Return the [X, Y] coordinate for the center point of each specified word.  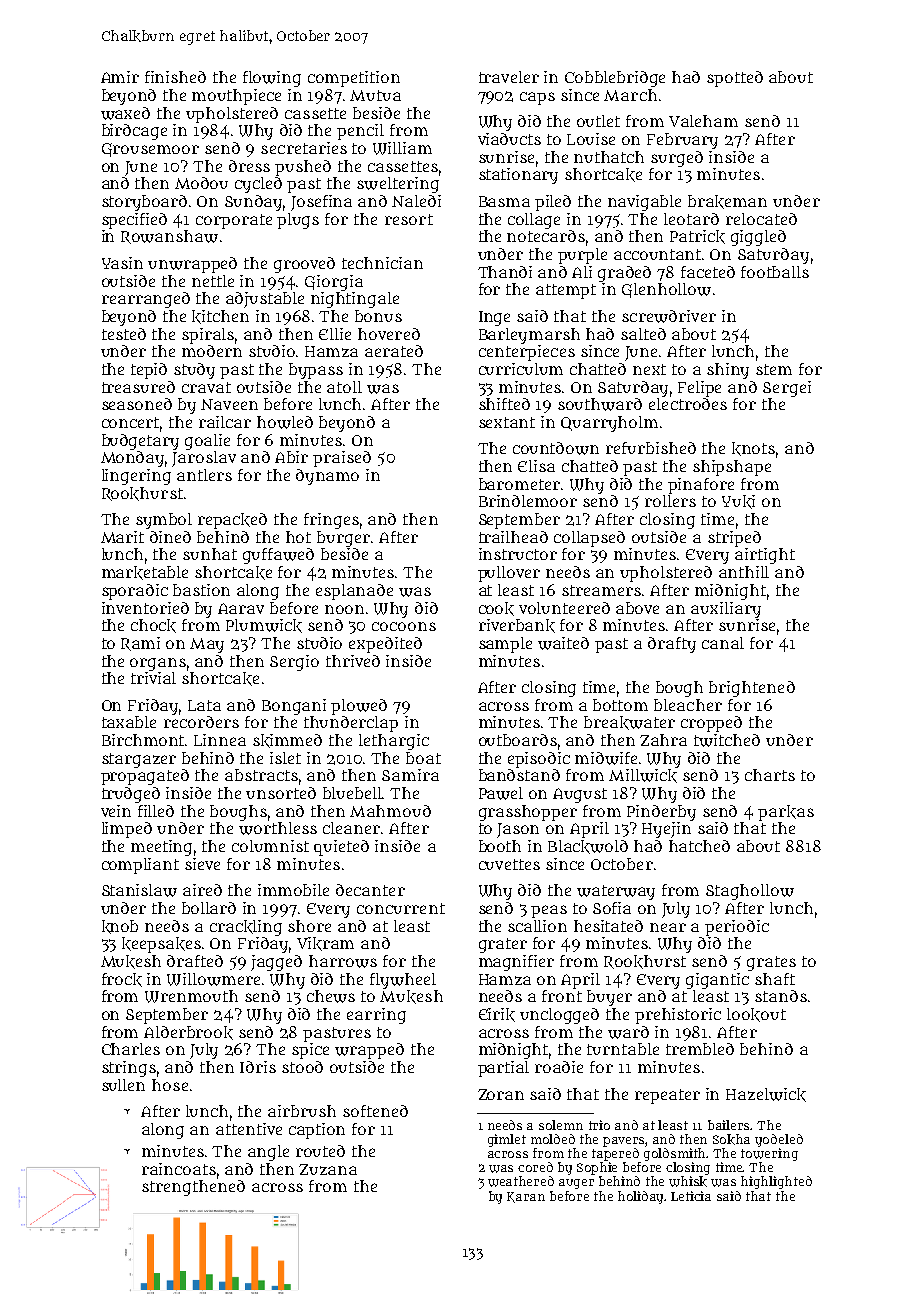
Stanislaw [139, 890]
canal [723, 643]
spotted [735, 79]
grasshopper [528, 813]
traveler [509, 77]
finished [175, 77]
